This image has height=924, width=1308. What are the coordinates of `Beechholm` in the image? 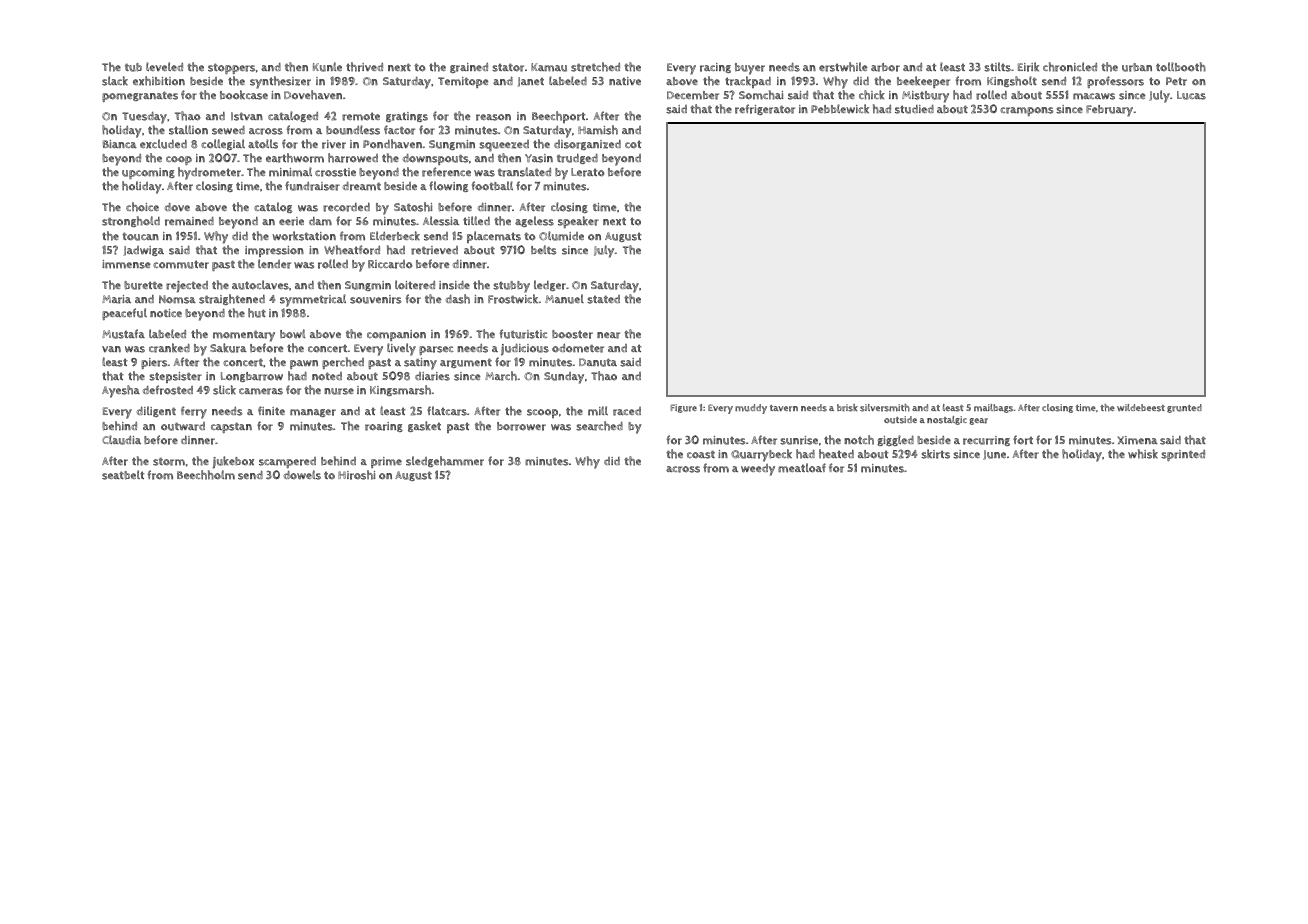 It's located at (206, 475).
